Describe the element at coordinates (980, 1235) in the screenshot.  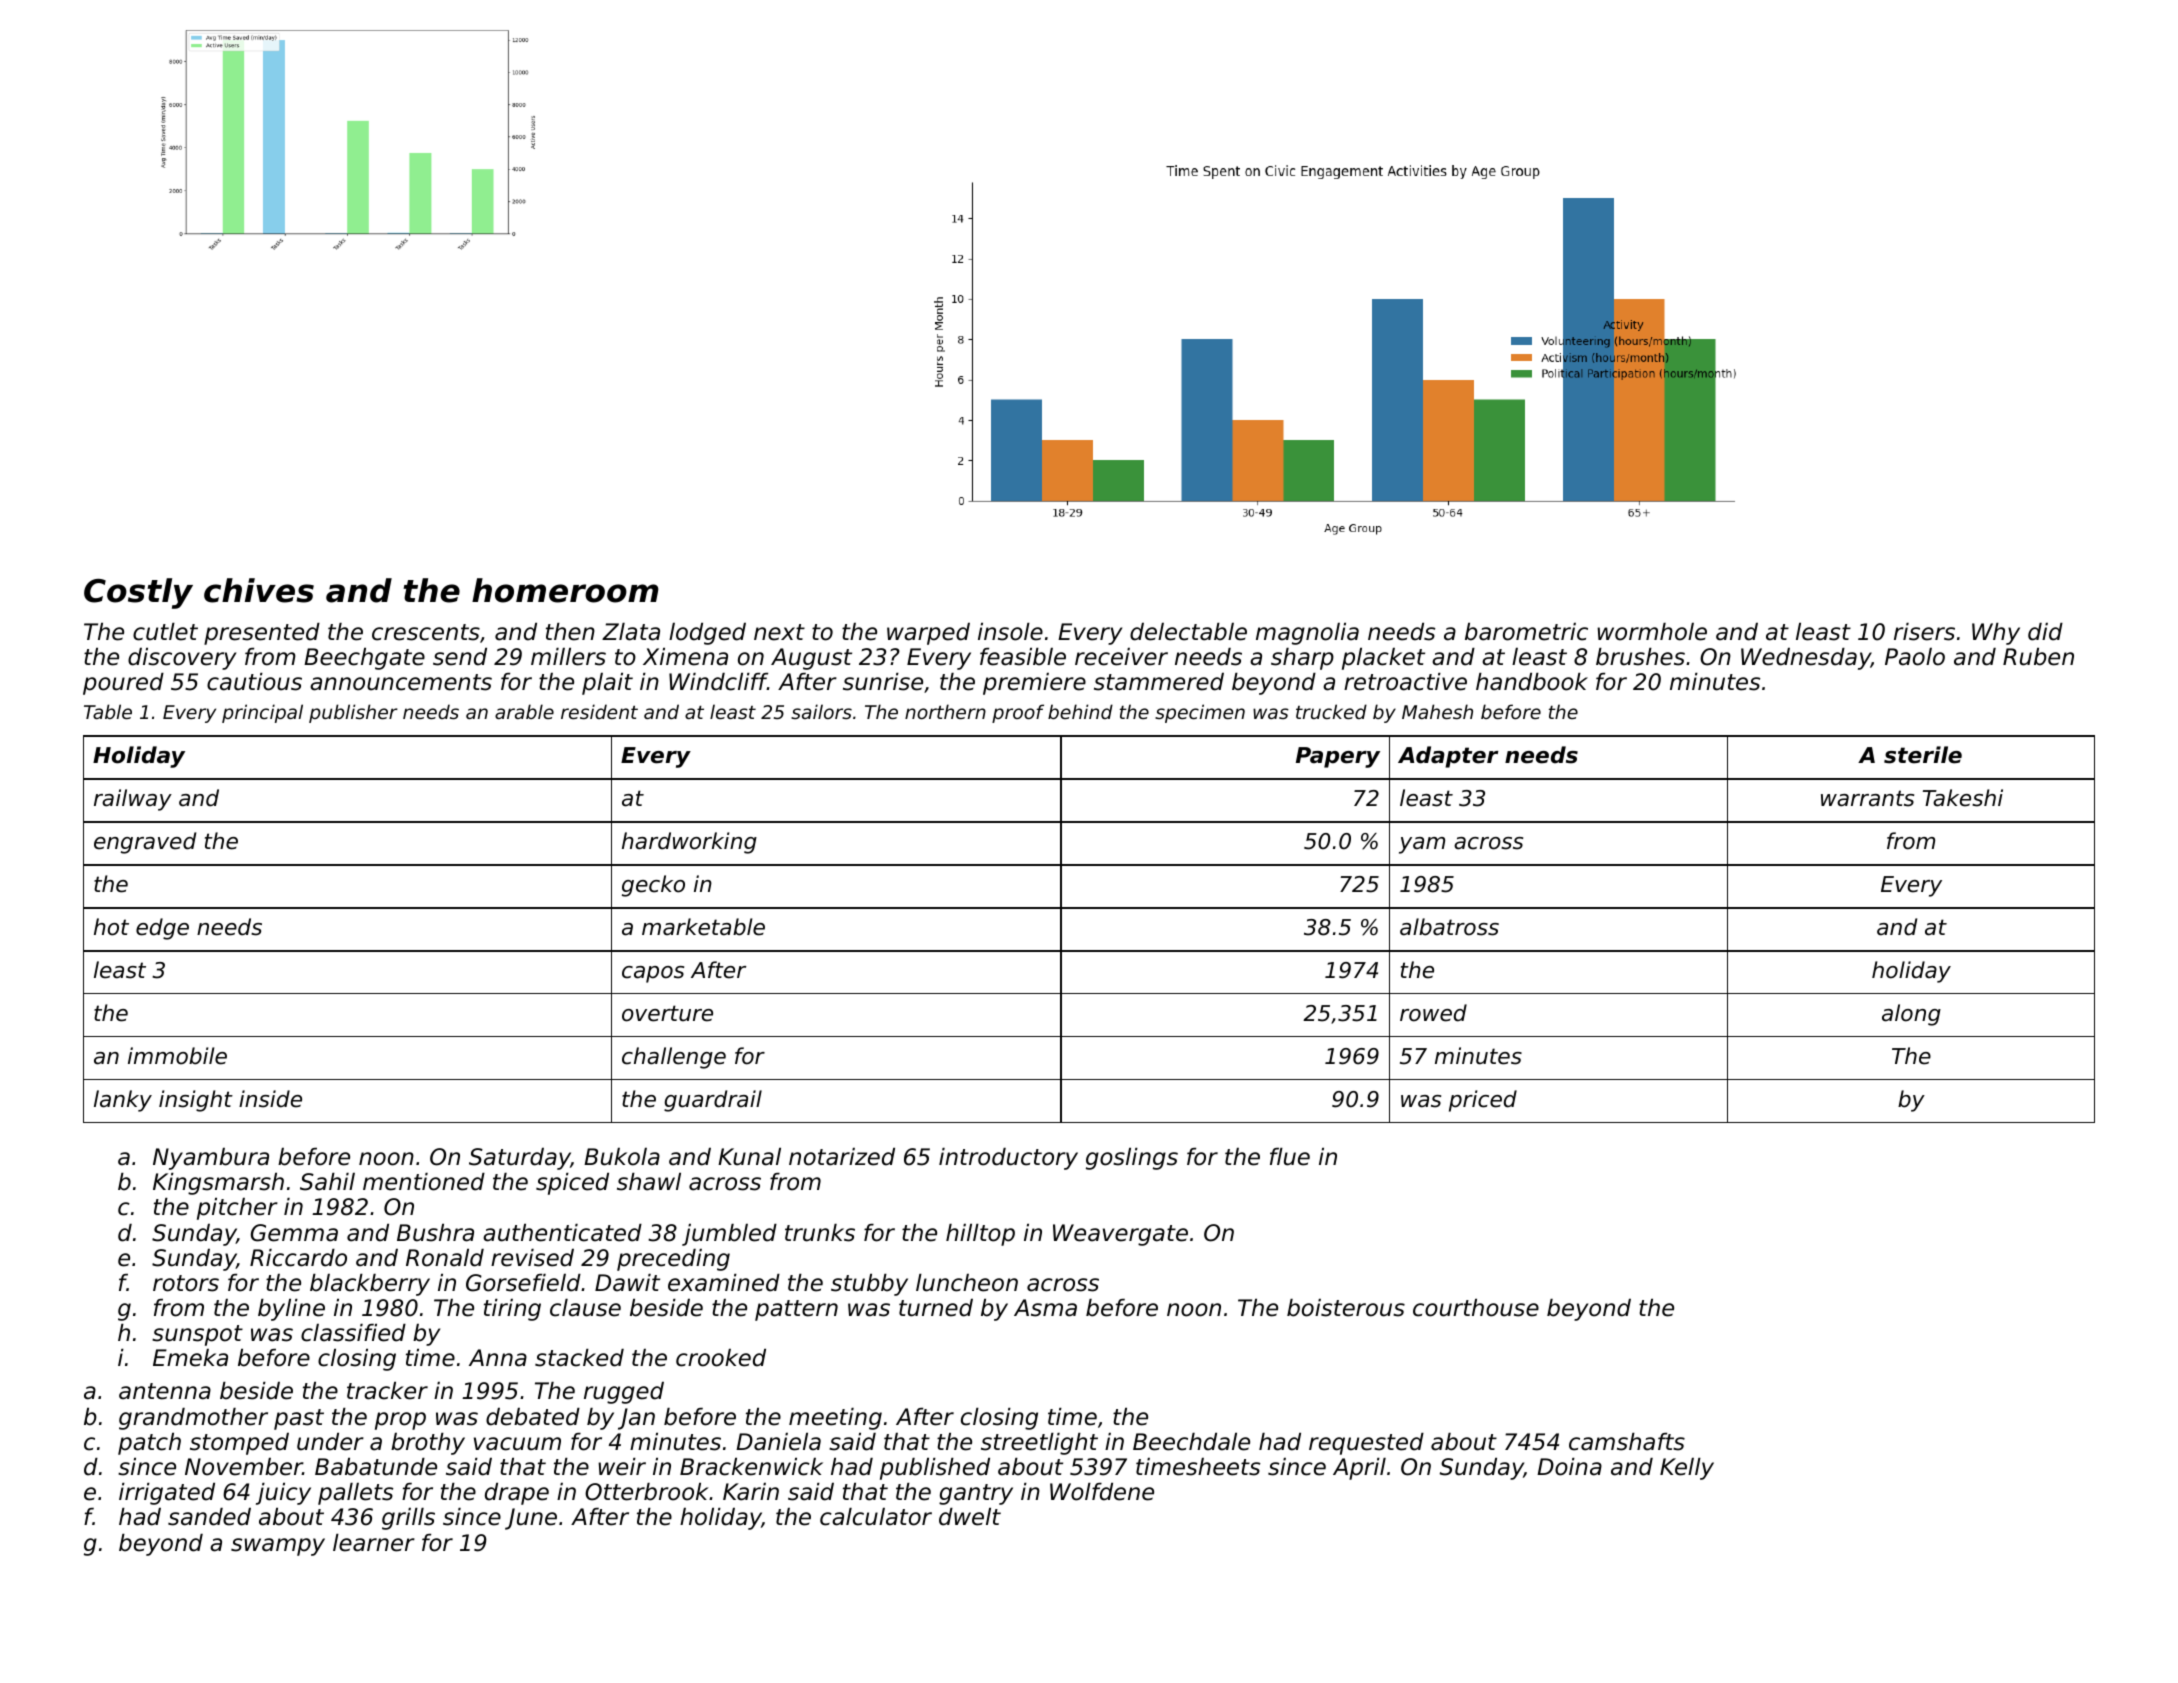
I see `hilltop` at that location.
